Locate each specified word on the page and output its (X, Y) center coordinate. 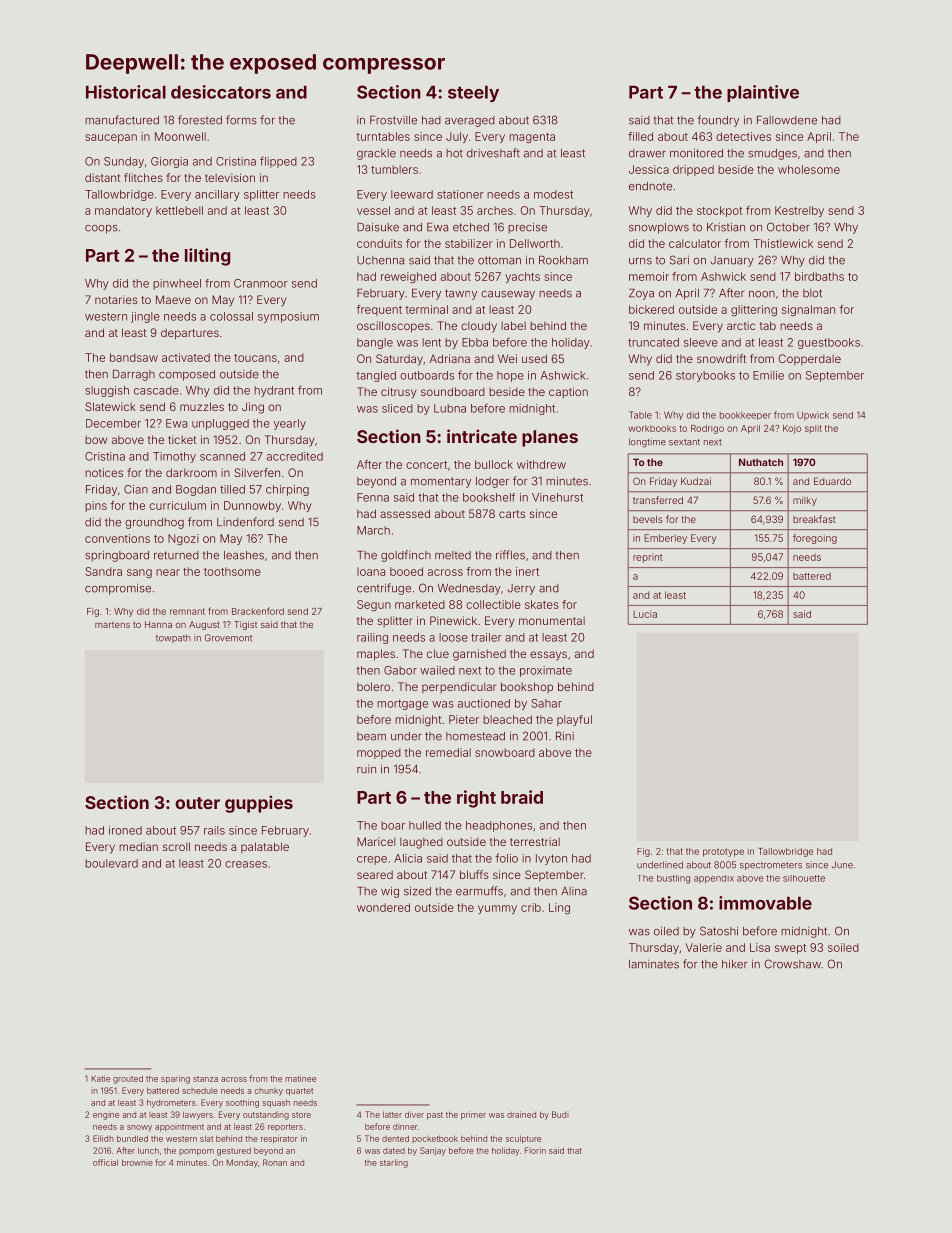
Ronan (275, 1162)
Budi (560, 1114)
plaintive (763, 93)
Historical (126, 92)
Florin (535, 1150)
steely (473, 93)
